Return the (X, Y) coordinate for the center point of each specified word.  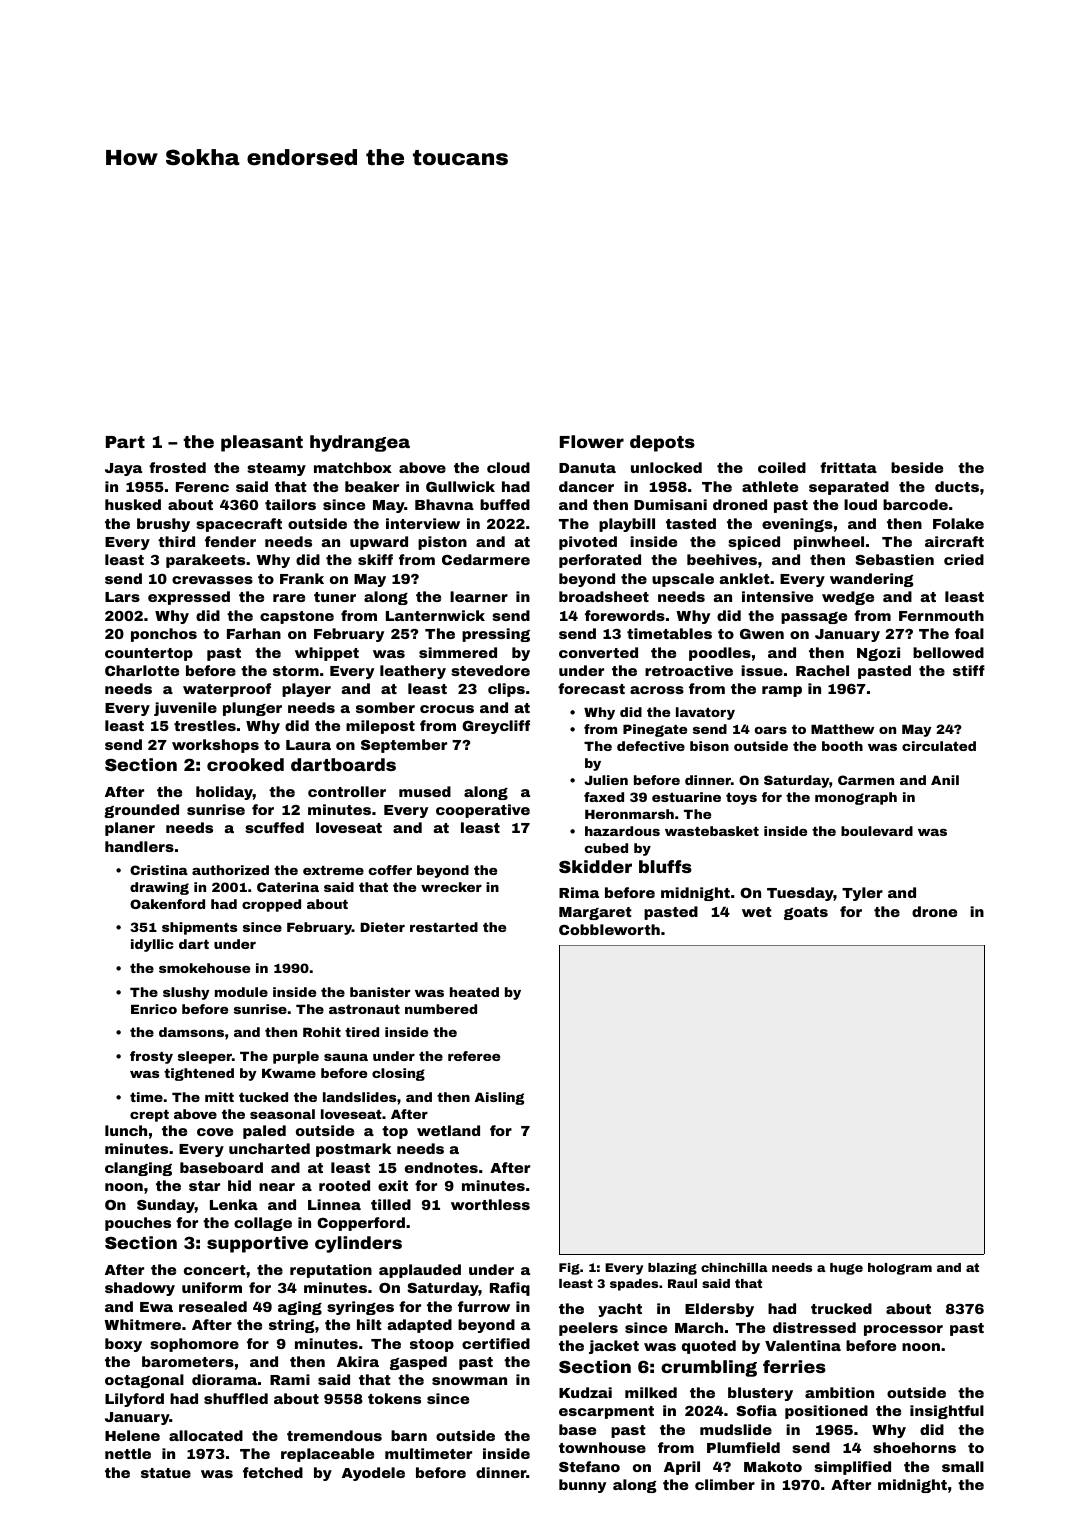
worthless (490, 1204)
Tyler (862, 894)
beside (917, 467)
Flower (592, 441)
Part (125, 442)
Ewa (156, 1307)
